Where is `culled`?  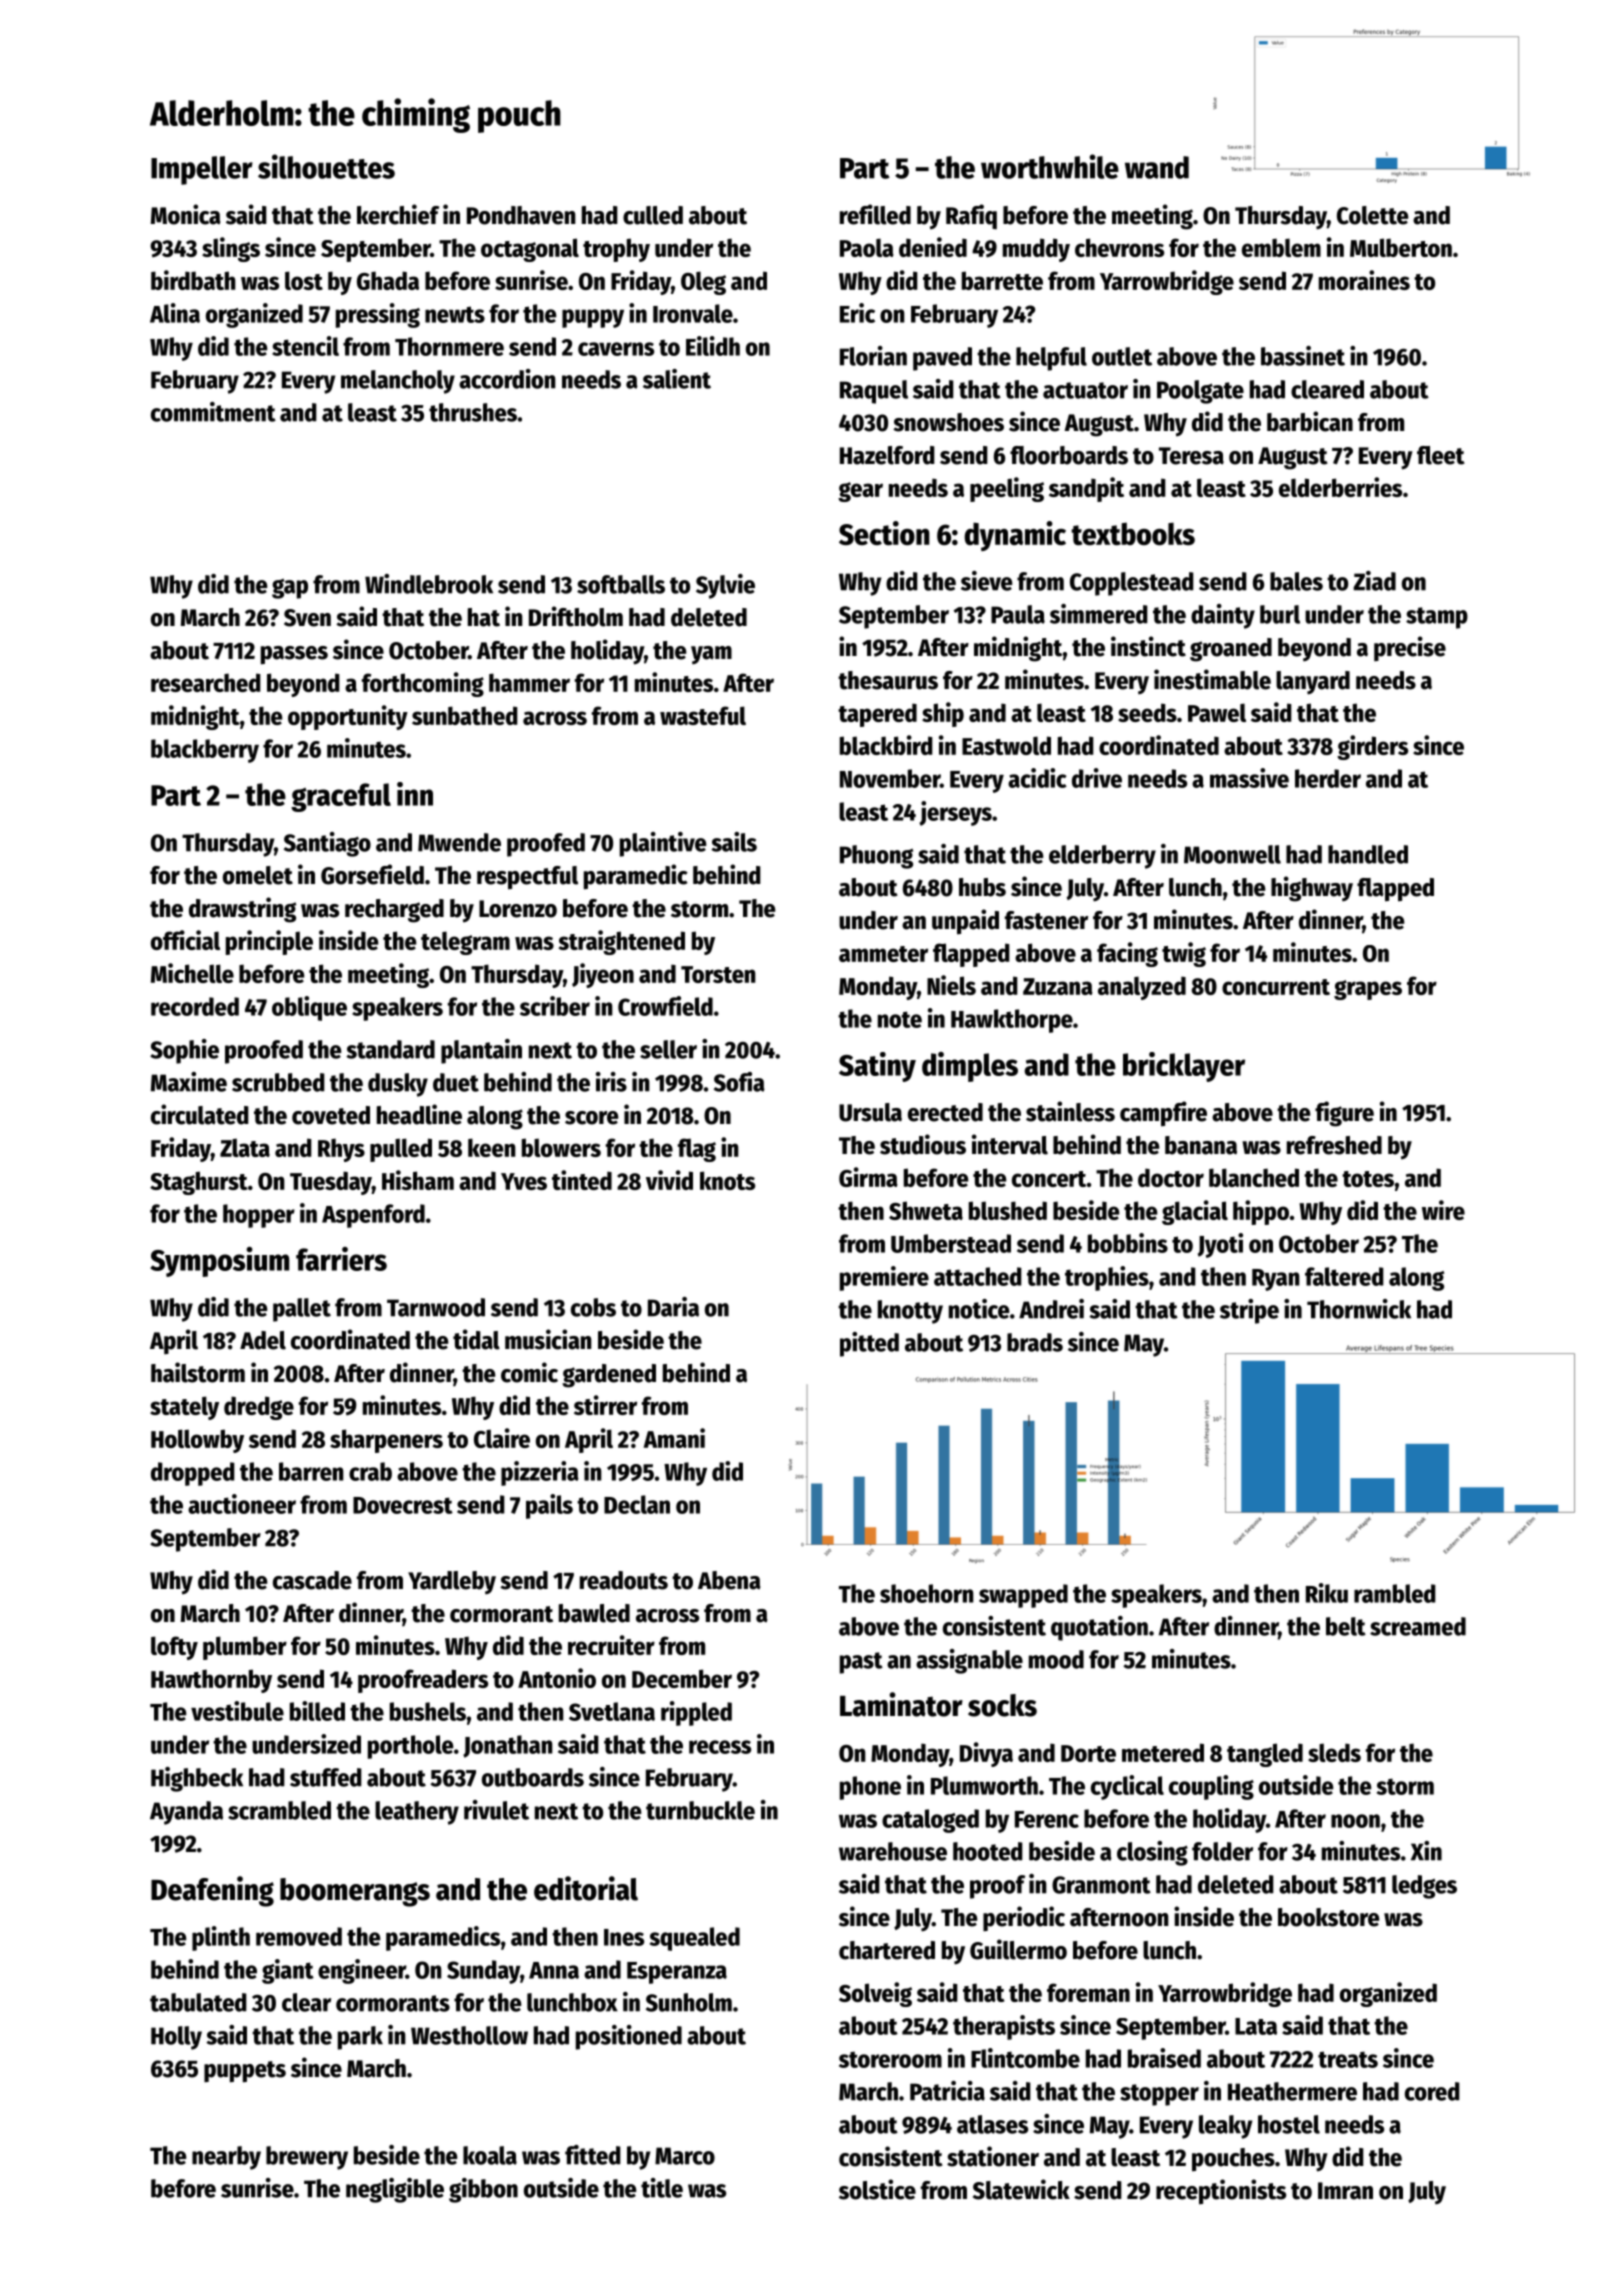 culled is located at coordinates (653, 215).
